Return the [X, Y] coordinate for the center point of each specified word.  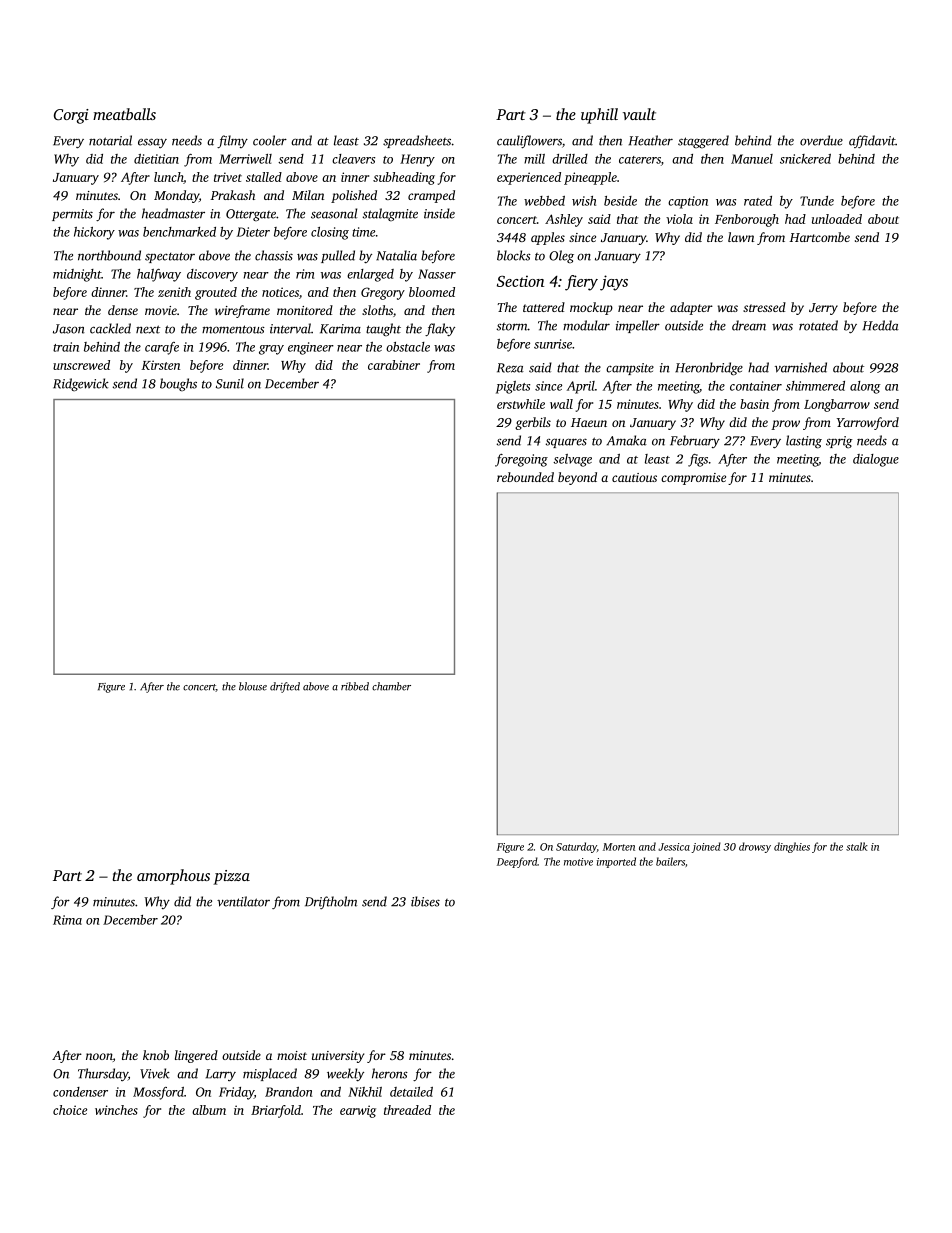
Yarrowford [868, 423]
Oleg [561, 257]
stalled [264, 177]
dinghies [792, 847]
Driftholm [331, 902]
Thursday [103, 1074]
